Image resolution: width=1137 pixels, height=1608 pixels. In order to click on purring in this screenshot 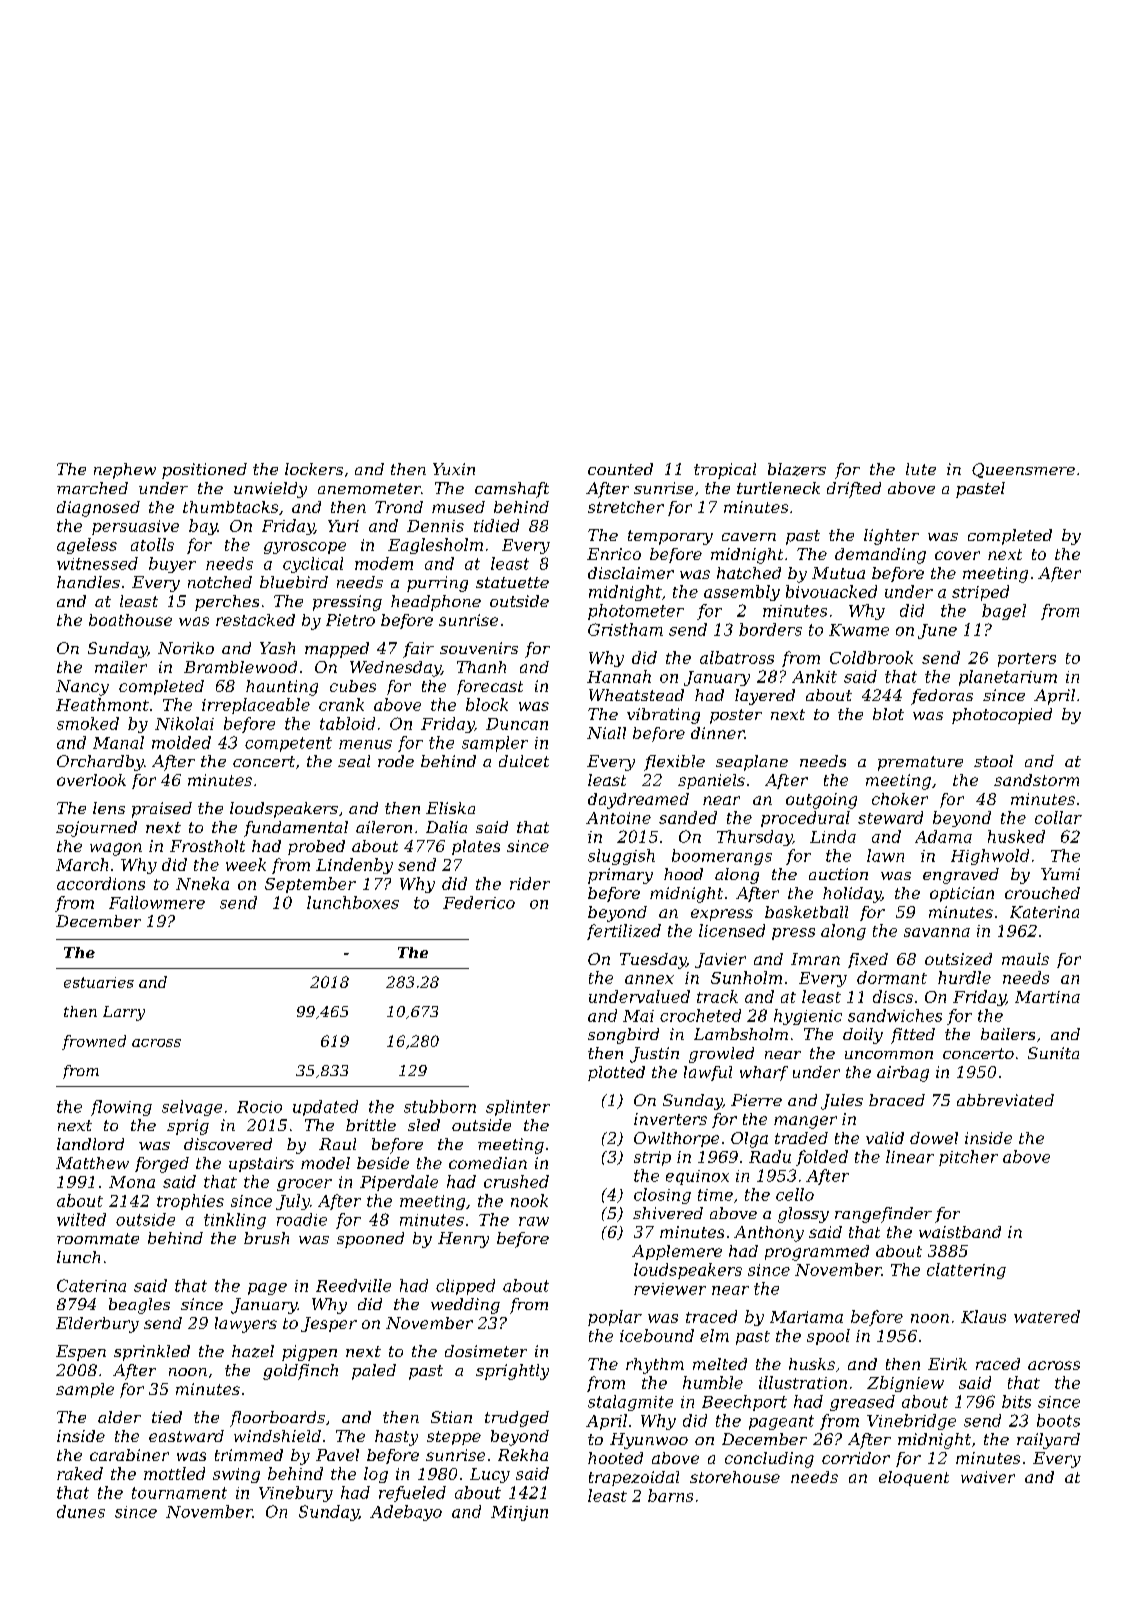, I will do `click(437, 584)`.
